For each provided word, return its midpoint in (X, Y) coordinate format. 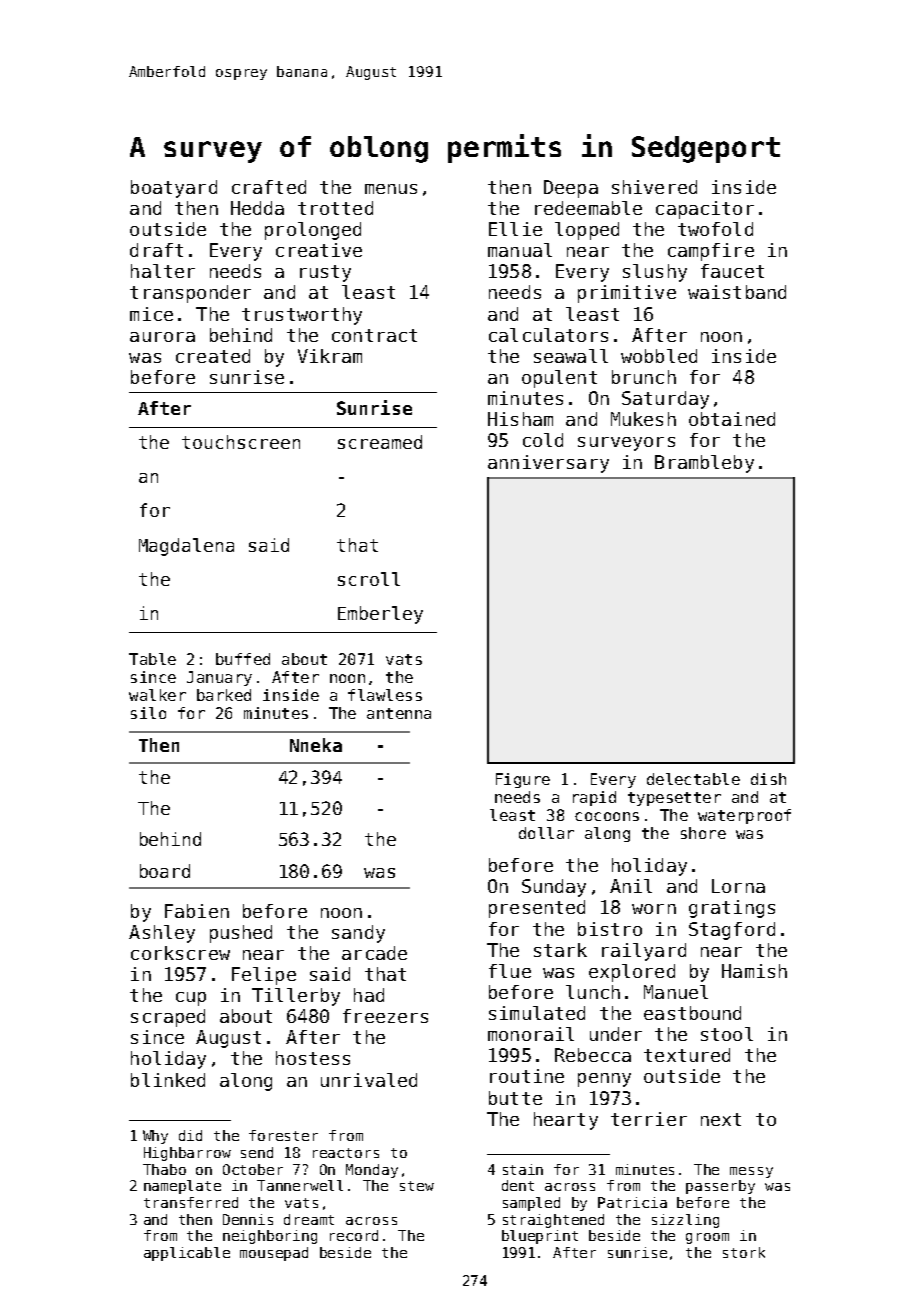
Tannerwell (300, 1185)
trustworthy (302, 316)
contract (374, 335)
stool (727, 1034)
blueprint (540, 1237)
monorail (531, 1034)
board (165, 871)
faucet (732, 271)
